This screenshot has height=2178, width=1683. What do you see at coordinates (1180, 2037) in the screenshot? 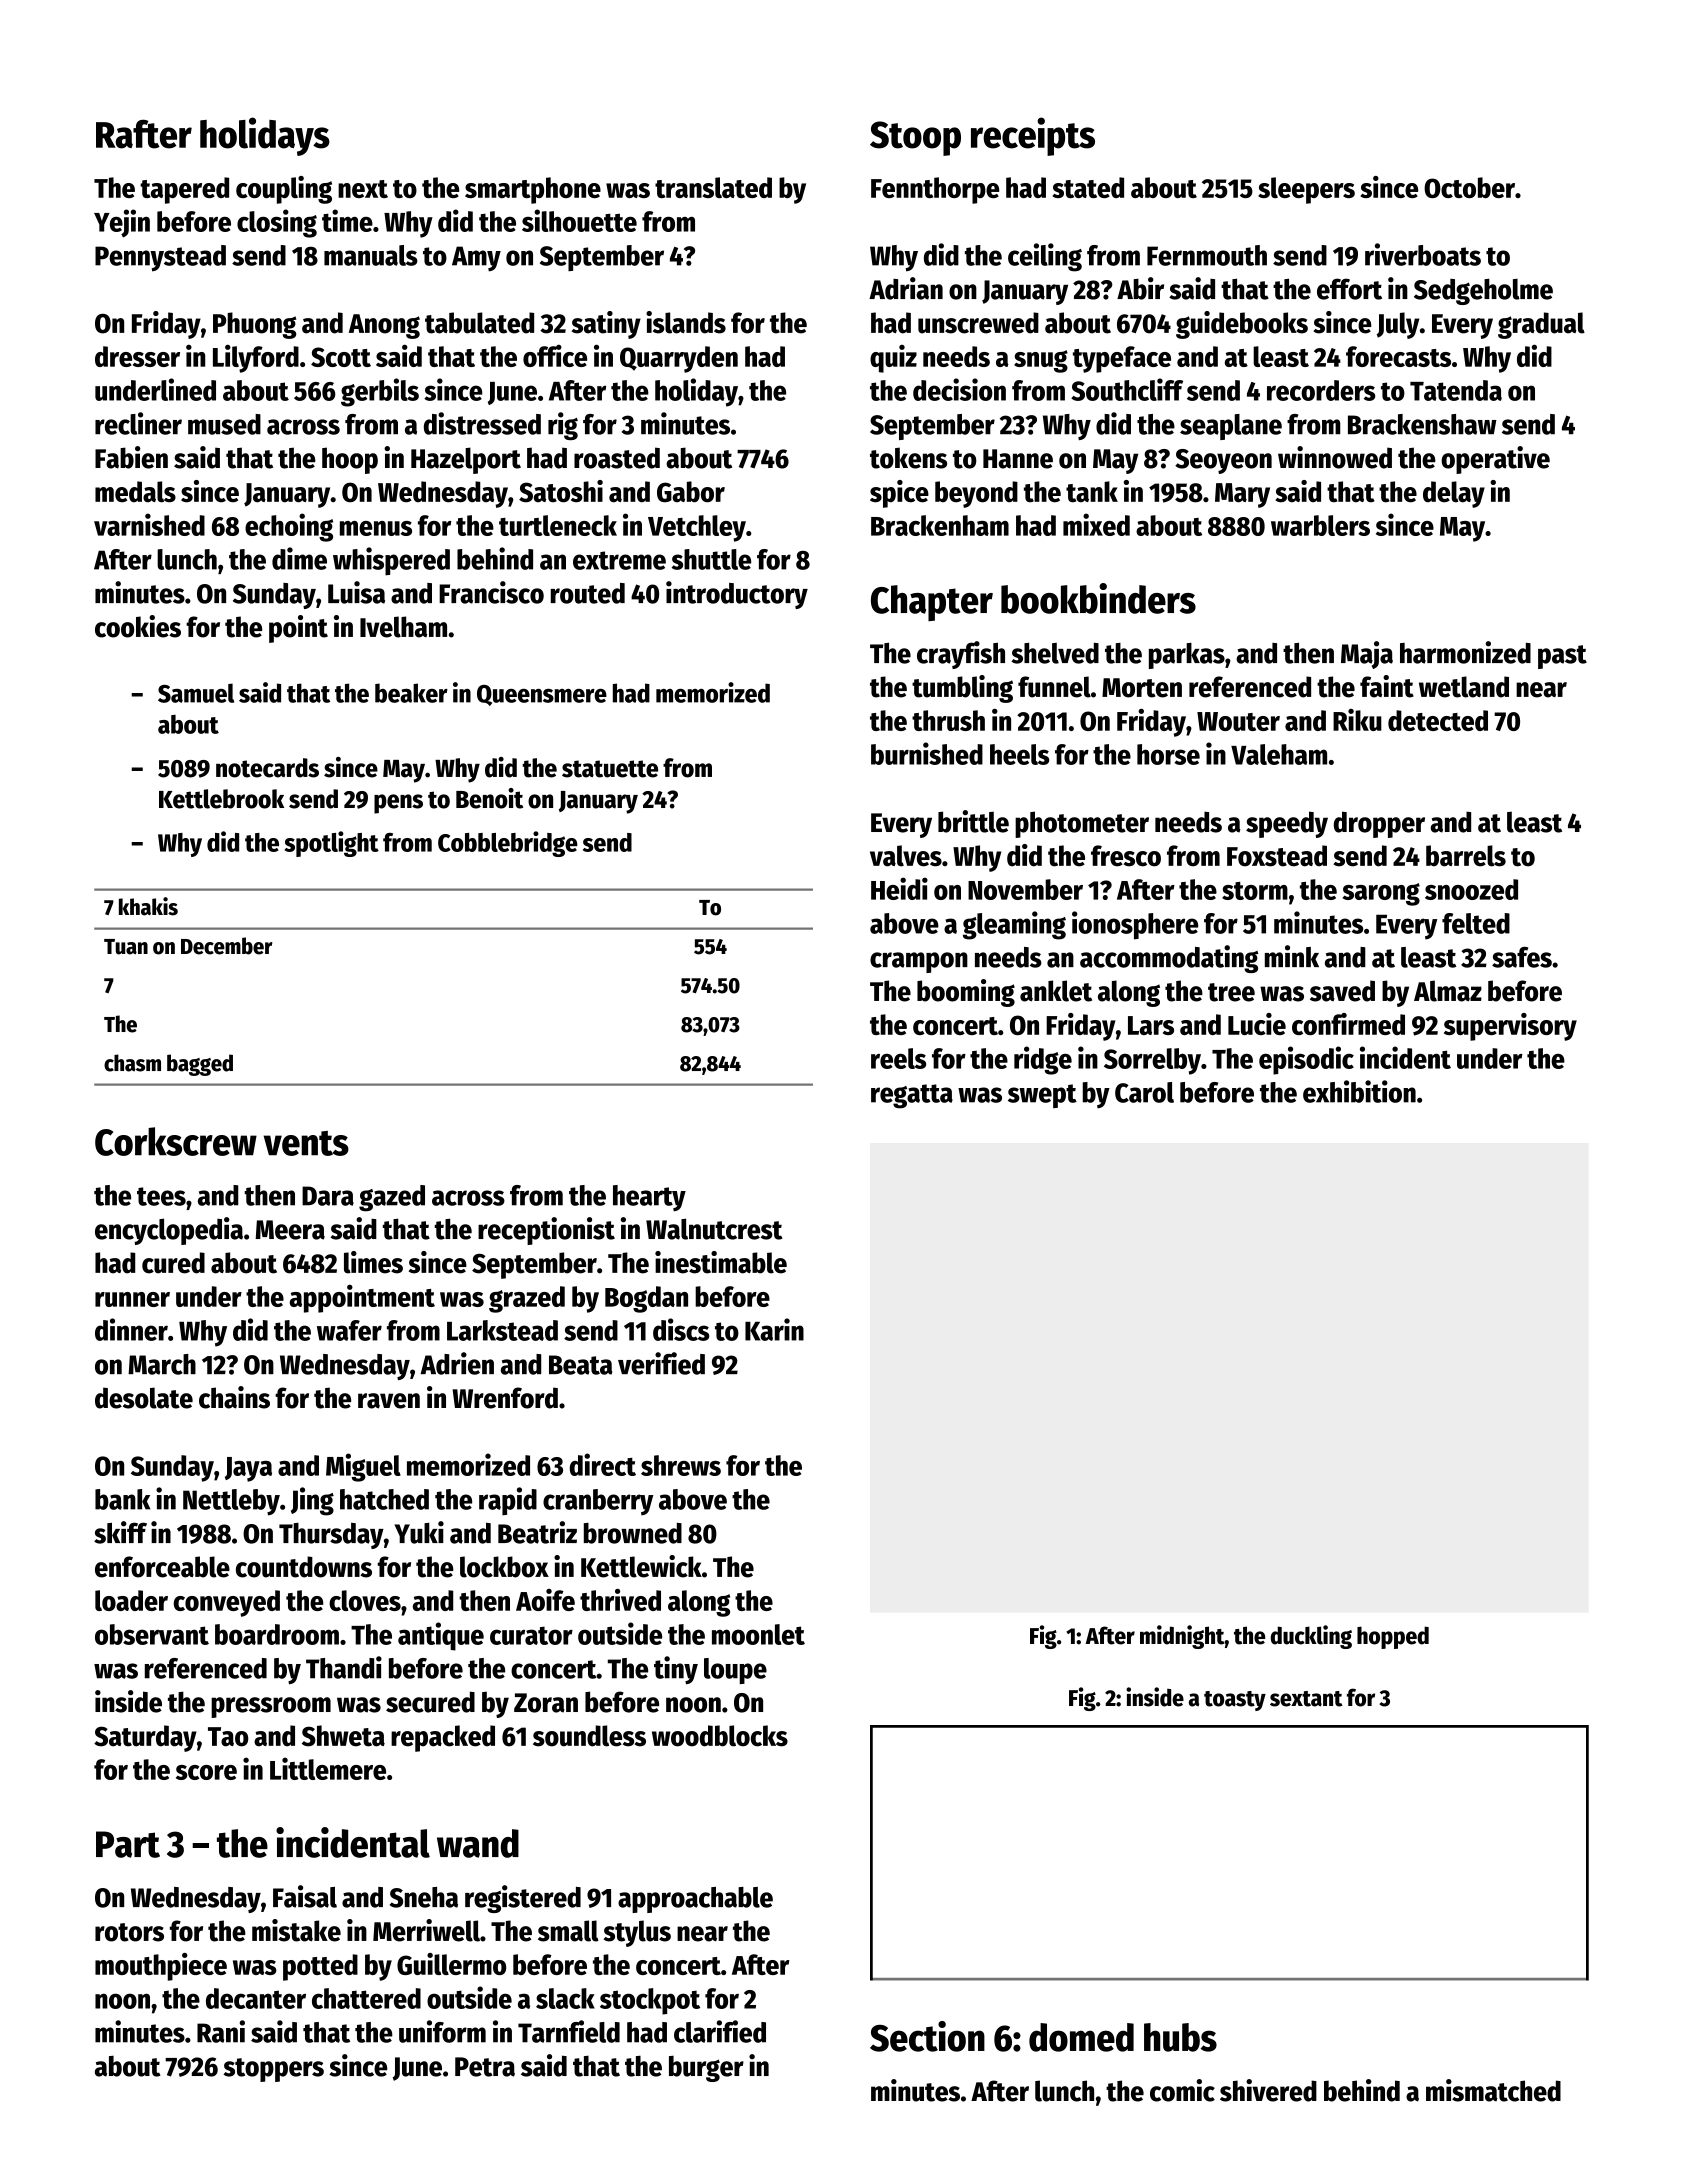
I see `hubs` at bounding box center [1180, 2037].
